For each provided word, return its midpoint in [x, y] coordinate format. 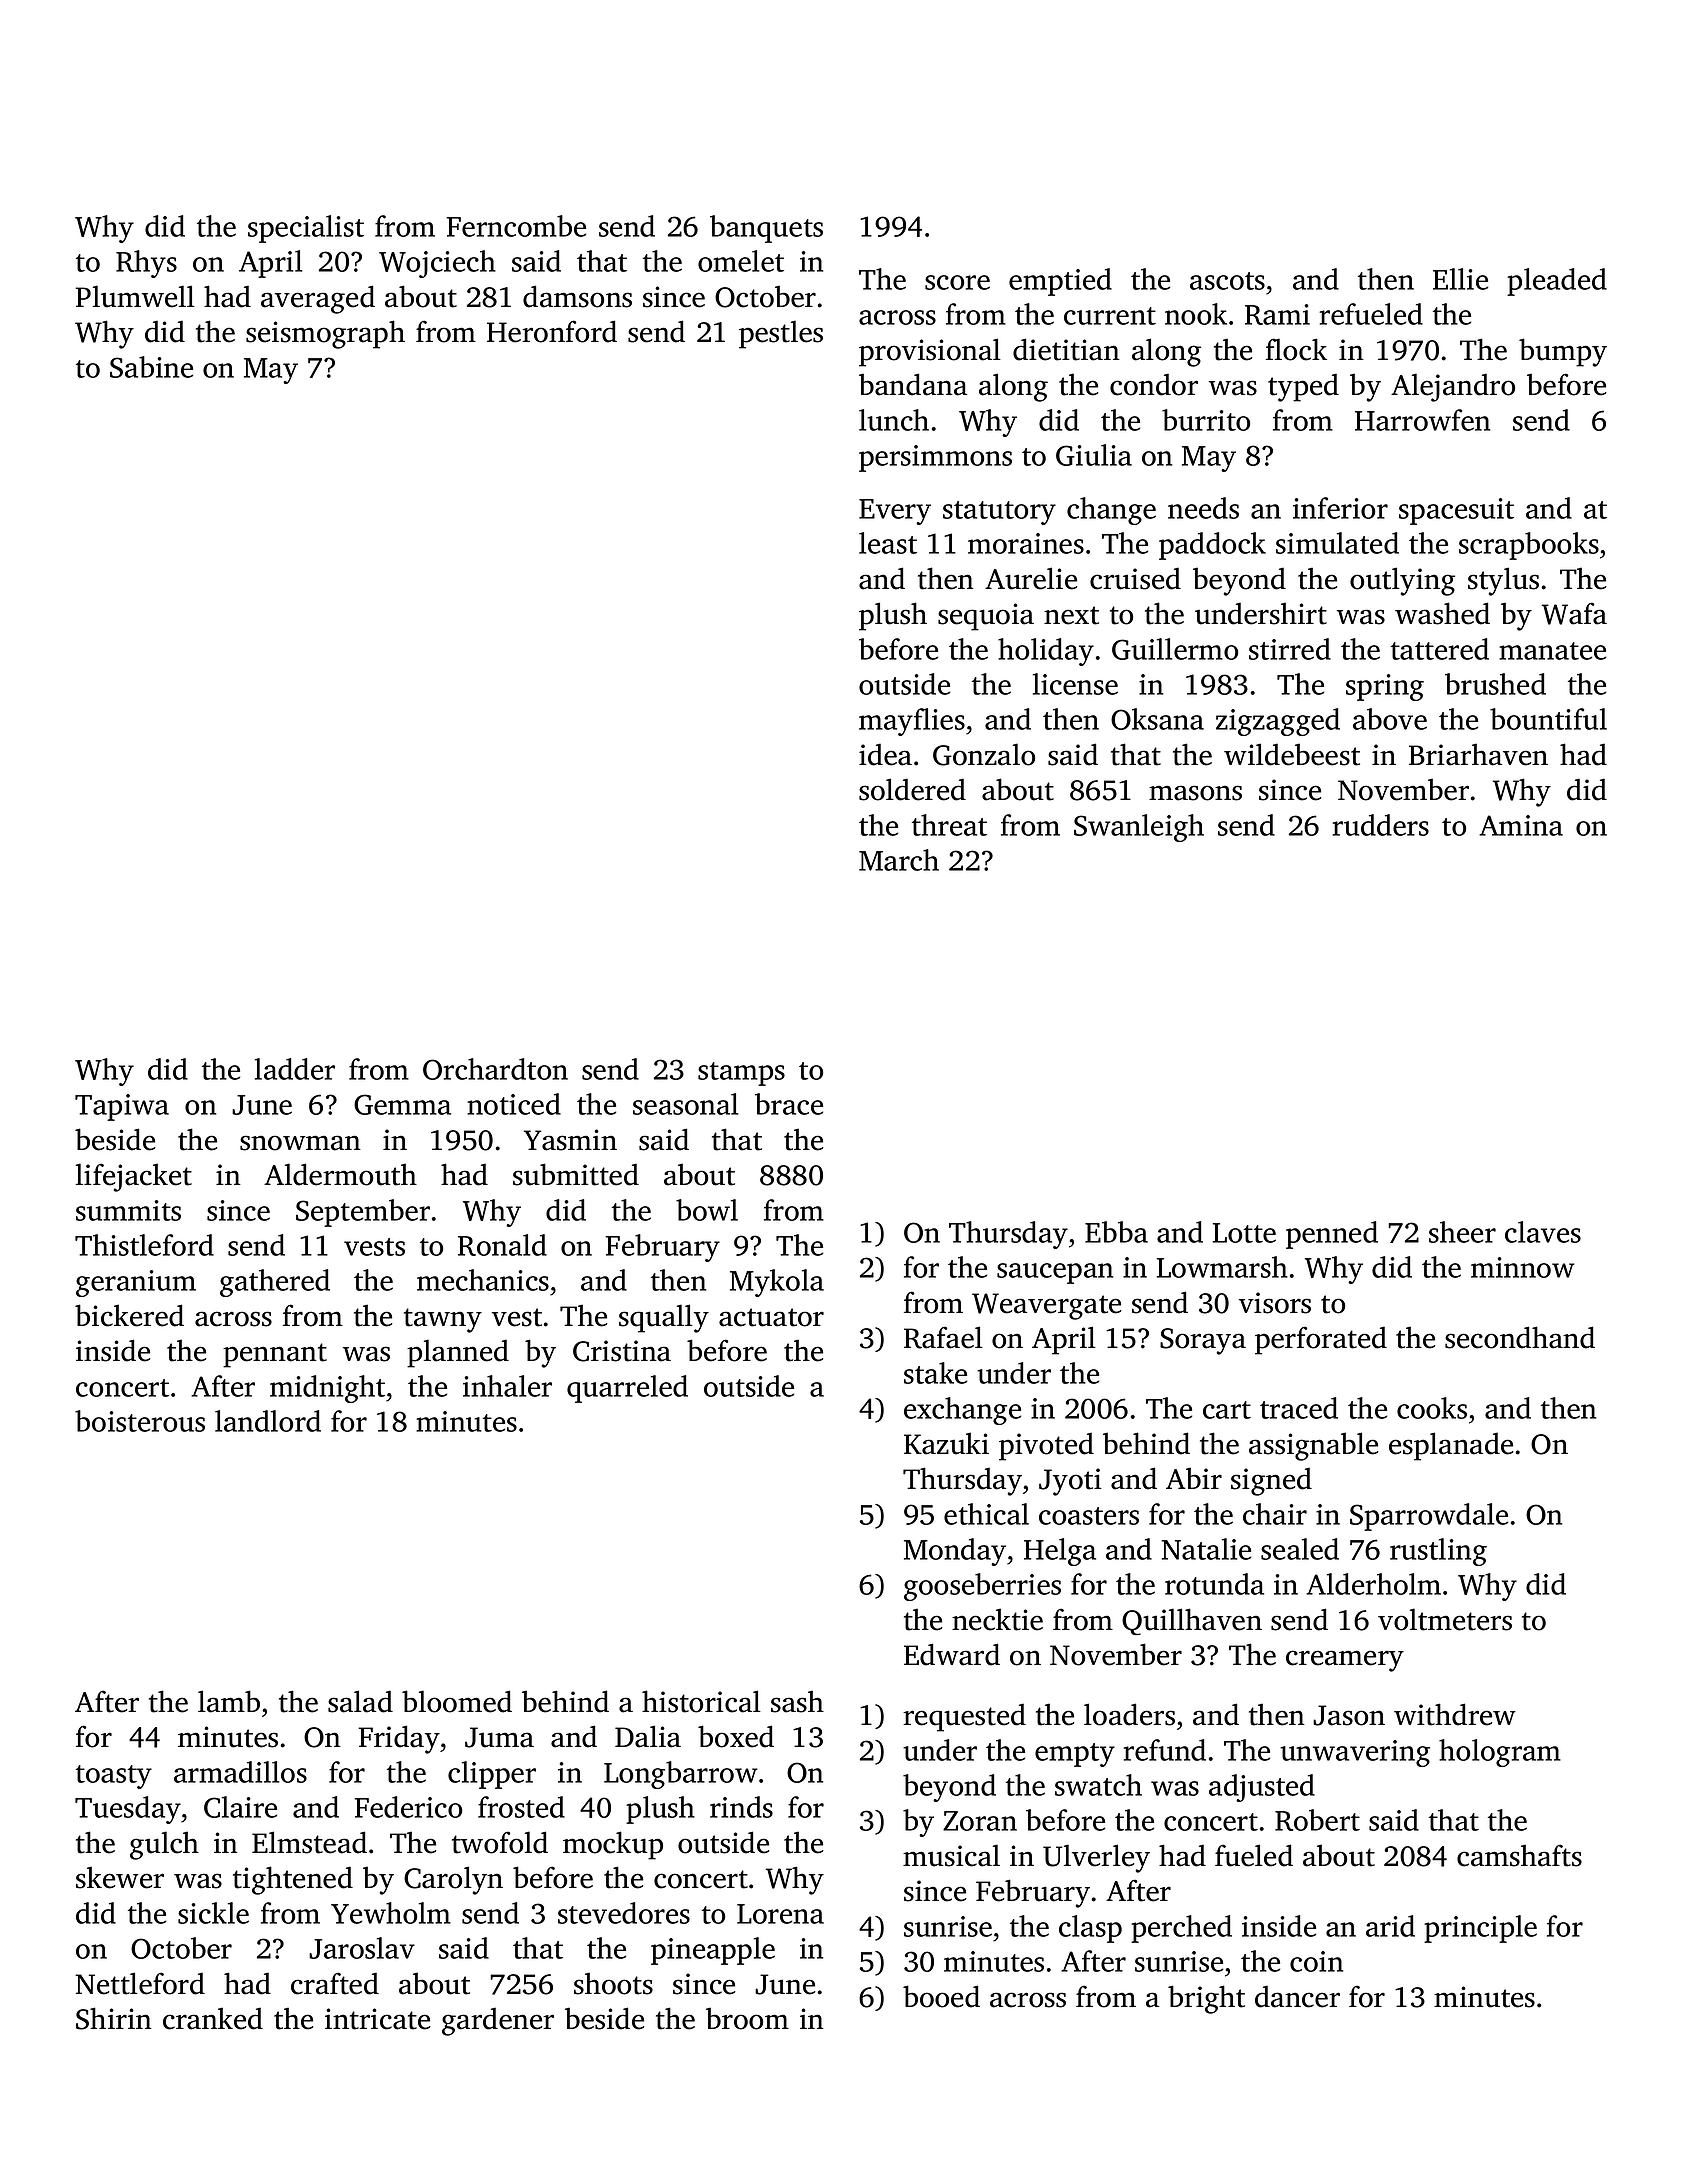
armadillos [240, 1772]
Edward [952, 1654]
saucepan [1055, 1273]
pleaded [1557, 282]
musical [951, 1855]
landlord [268, 1421]
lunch [894, 420]
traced [1299, 1408]
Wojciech [437, 264]
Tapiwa [122, 1107]
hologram [1500, 1753]
